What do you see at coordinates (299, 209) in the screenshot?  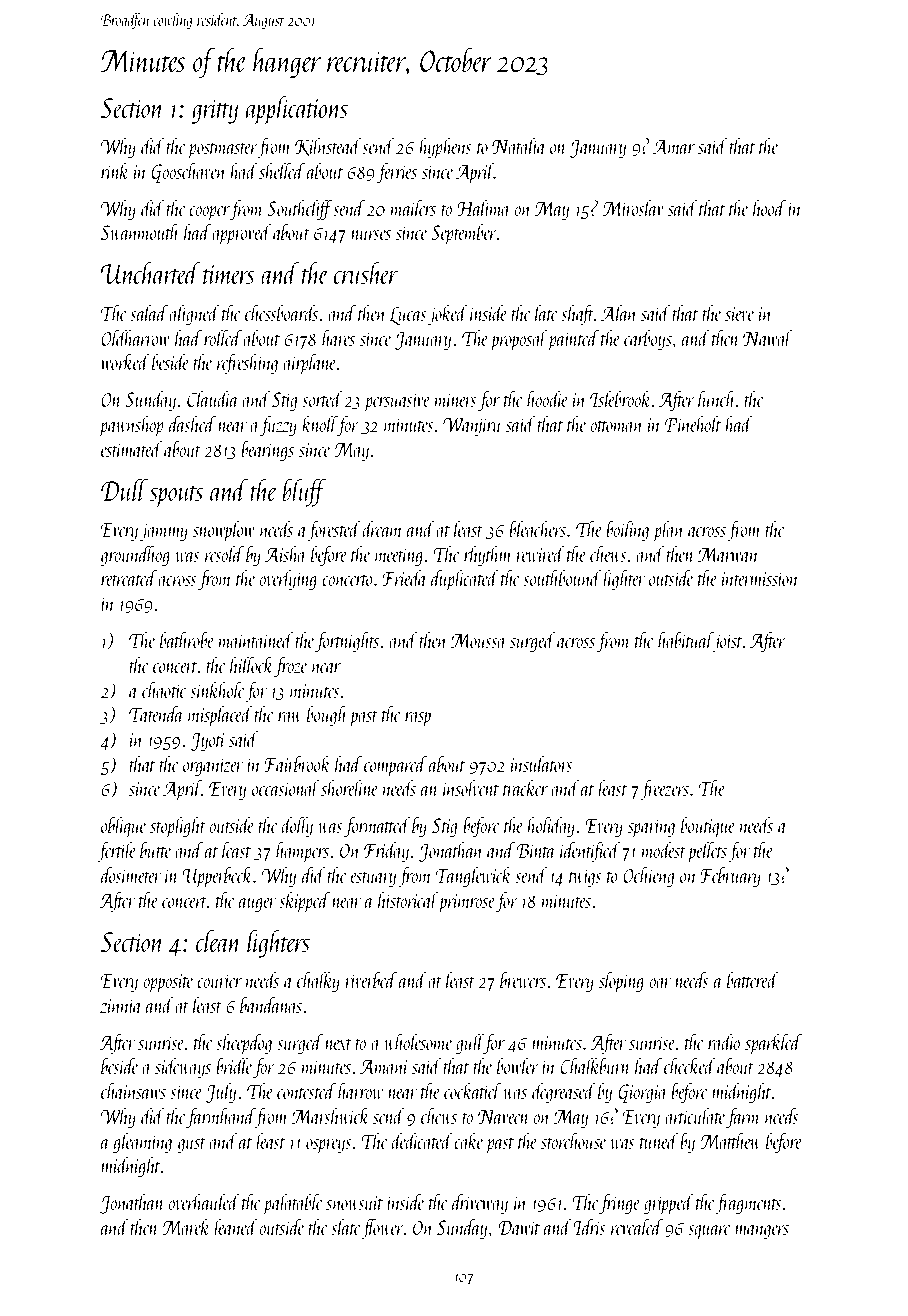 I see `Southcliff` at bounding box center [299, 209].
